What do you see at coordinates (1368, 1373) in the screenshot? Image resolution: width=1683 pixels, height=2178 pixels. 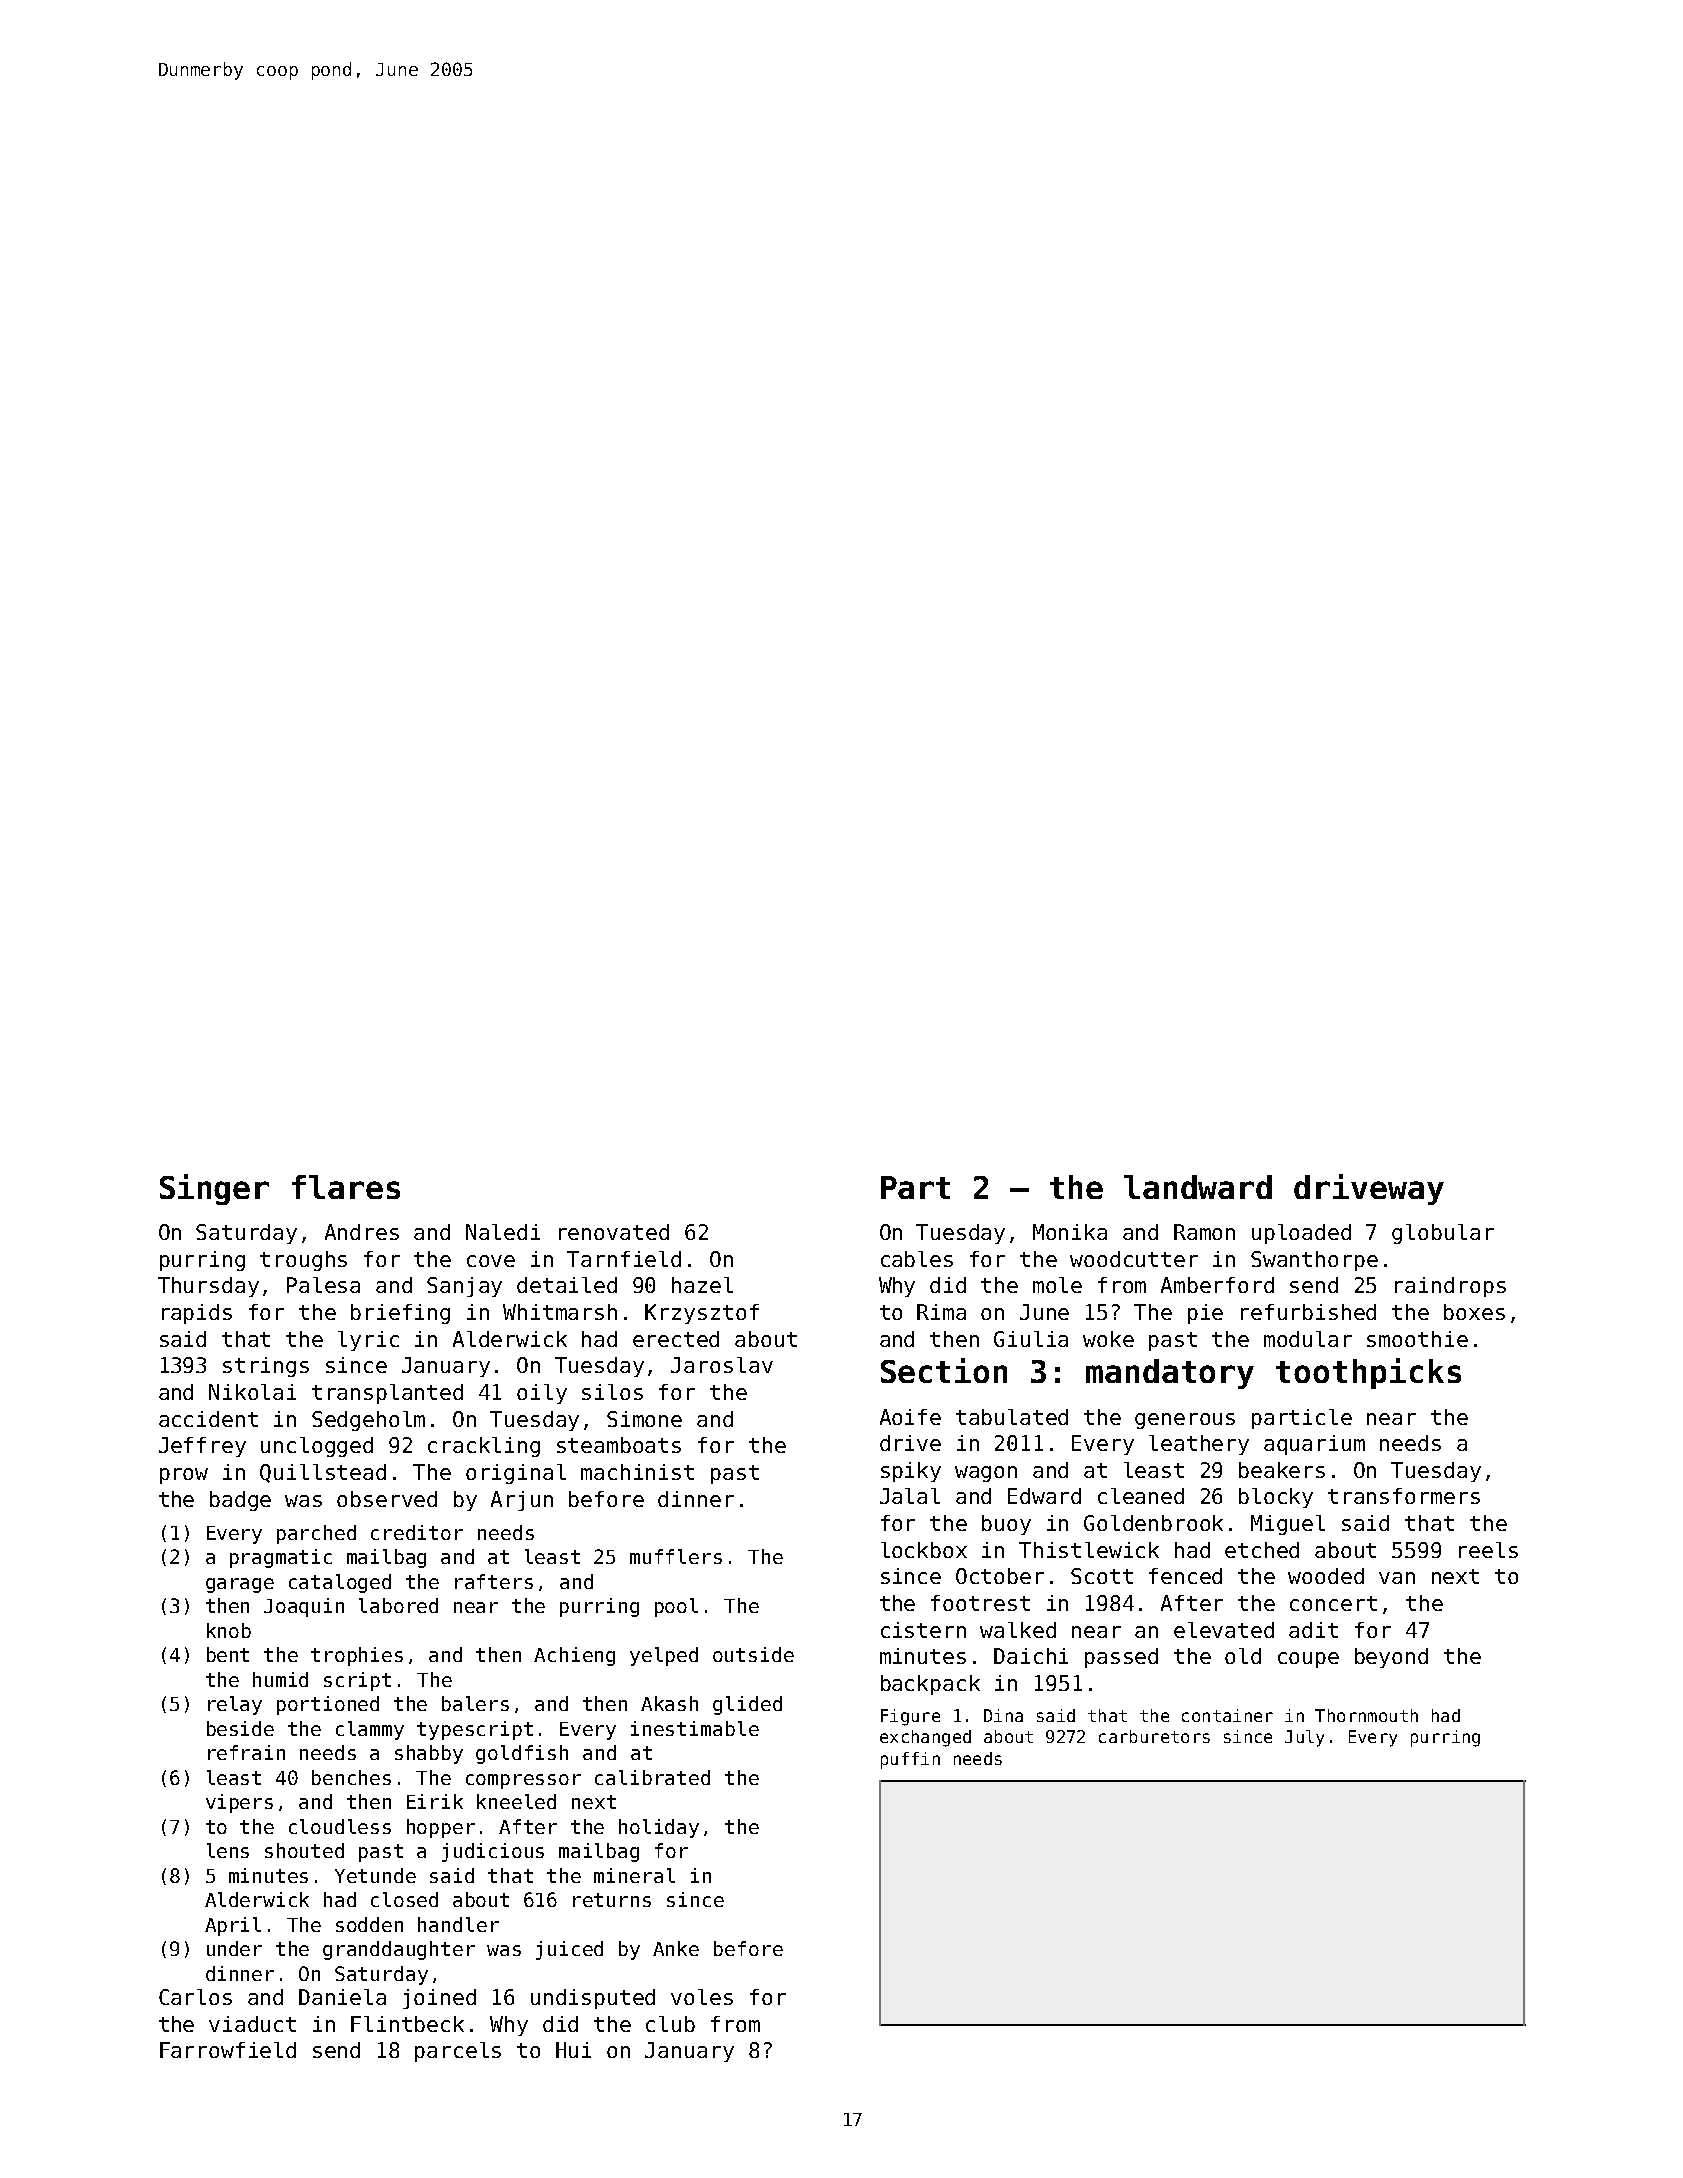 I see `toothpicks` at bounding box center [1368, 1373].
